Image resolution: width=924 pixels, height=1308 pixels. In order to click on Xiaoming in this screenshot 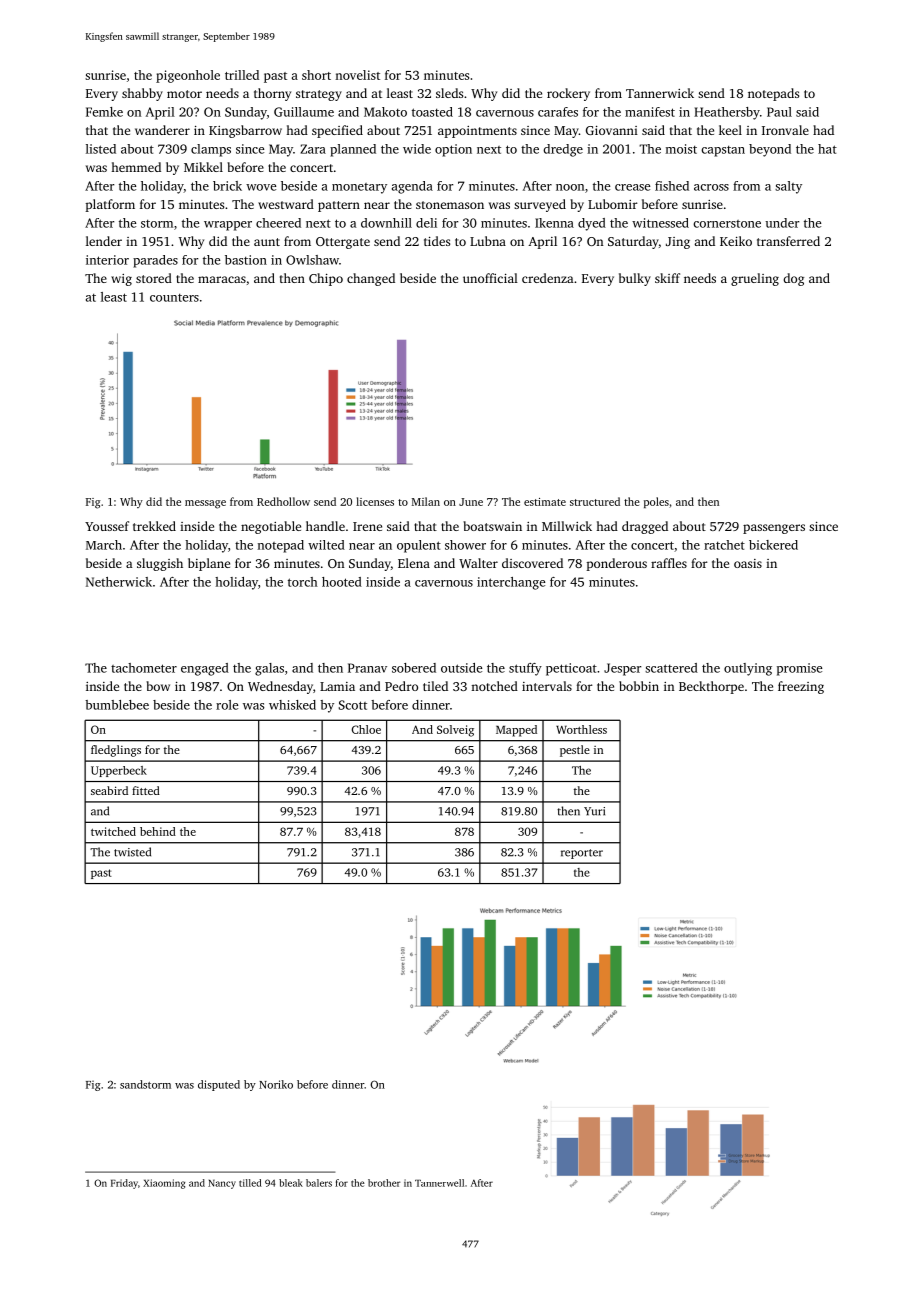, I will do `click(164, 1184)`.
